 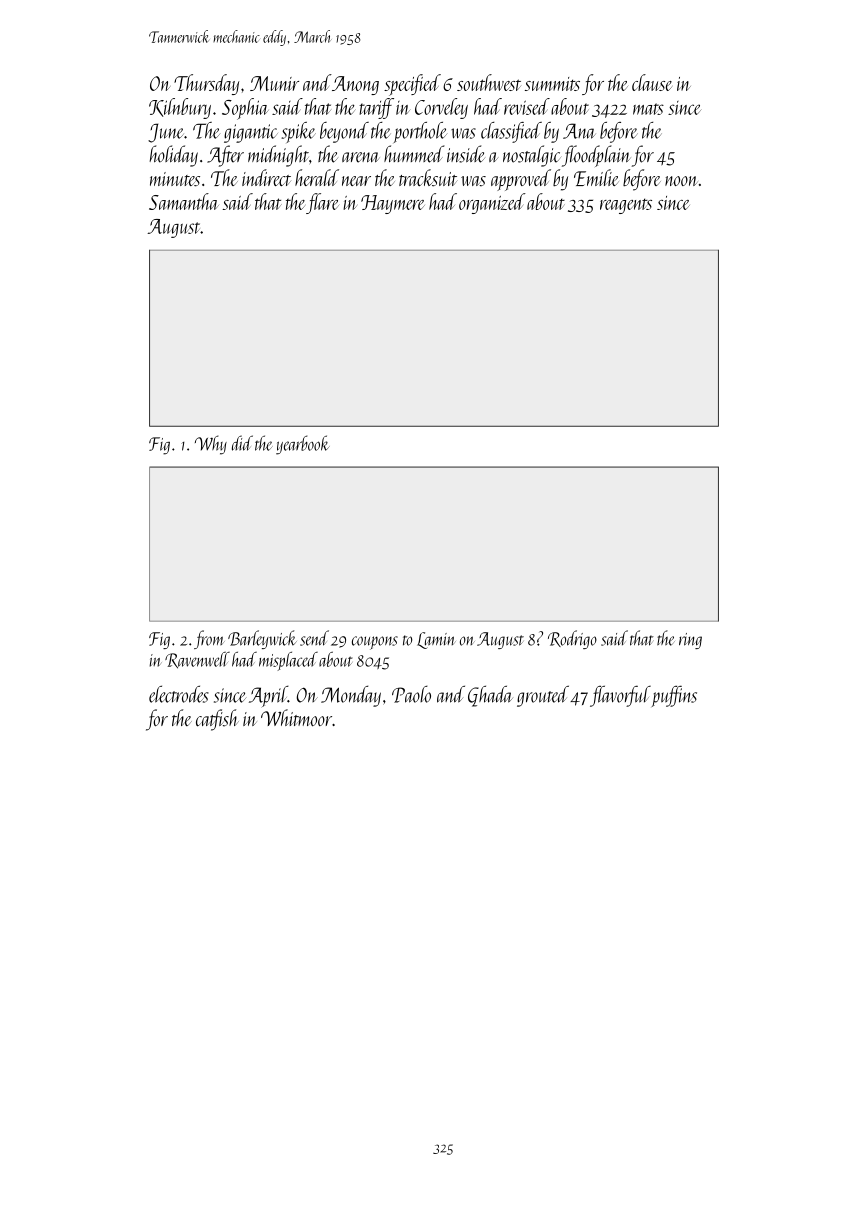 I want to click on ring, so click(x=690, y=641).
